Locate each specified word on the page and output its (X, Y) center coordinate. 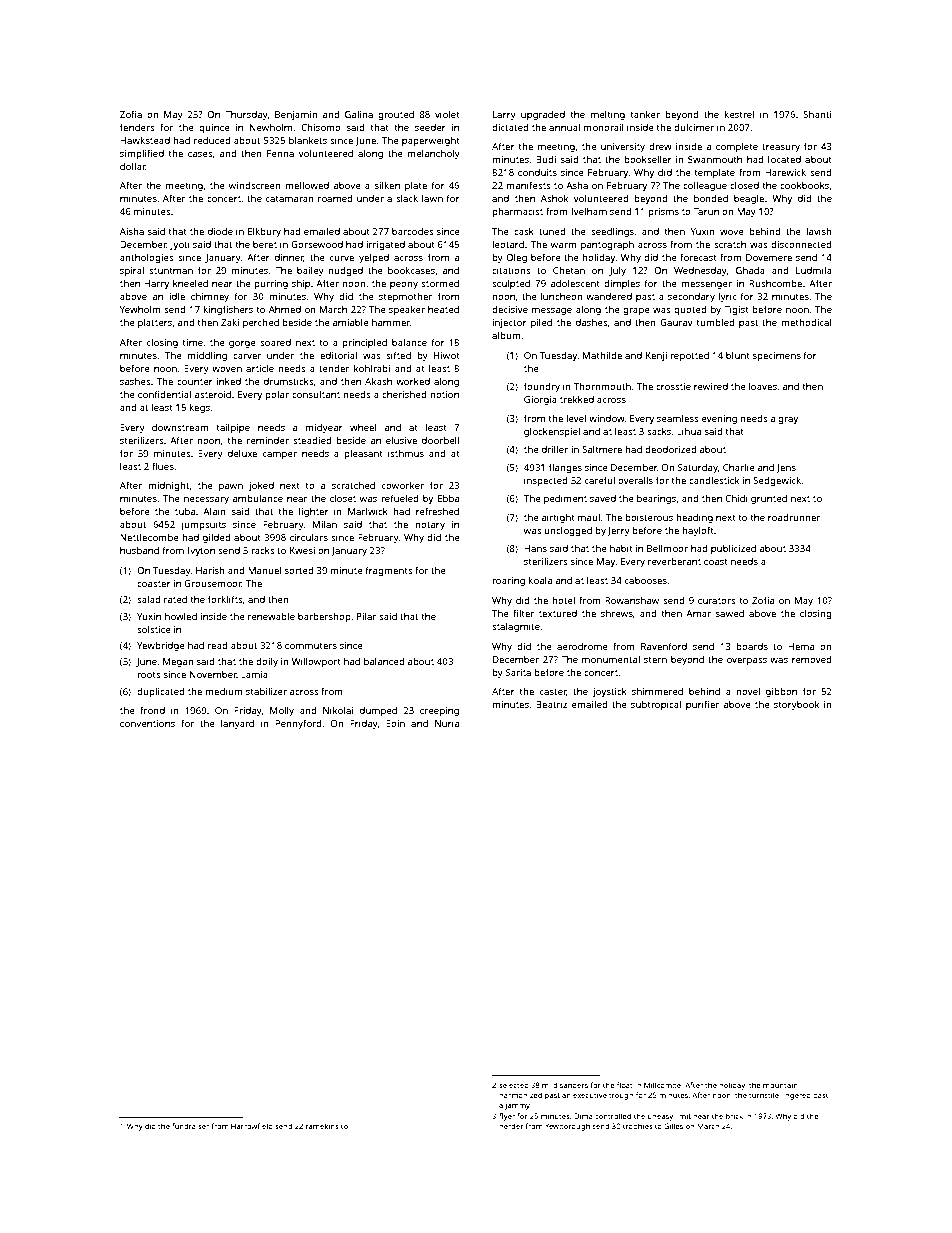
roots (149, 675)
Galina (359, 114)
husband (139, 550)
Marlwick (368, 511)
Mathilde (602, 355)
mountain (780, 1085)
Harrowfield (252, 1126)
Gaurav (676, 322)
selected (514, 1085)
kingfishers (228, 310)
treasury (781, 148)
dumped (378, 711)
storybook (796, 705)
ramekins (322, 1126)
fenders (137, 127)
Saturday (698, 468)
